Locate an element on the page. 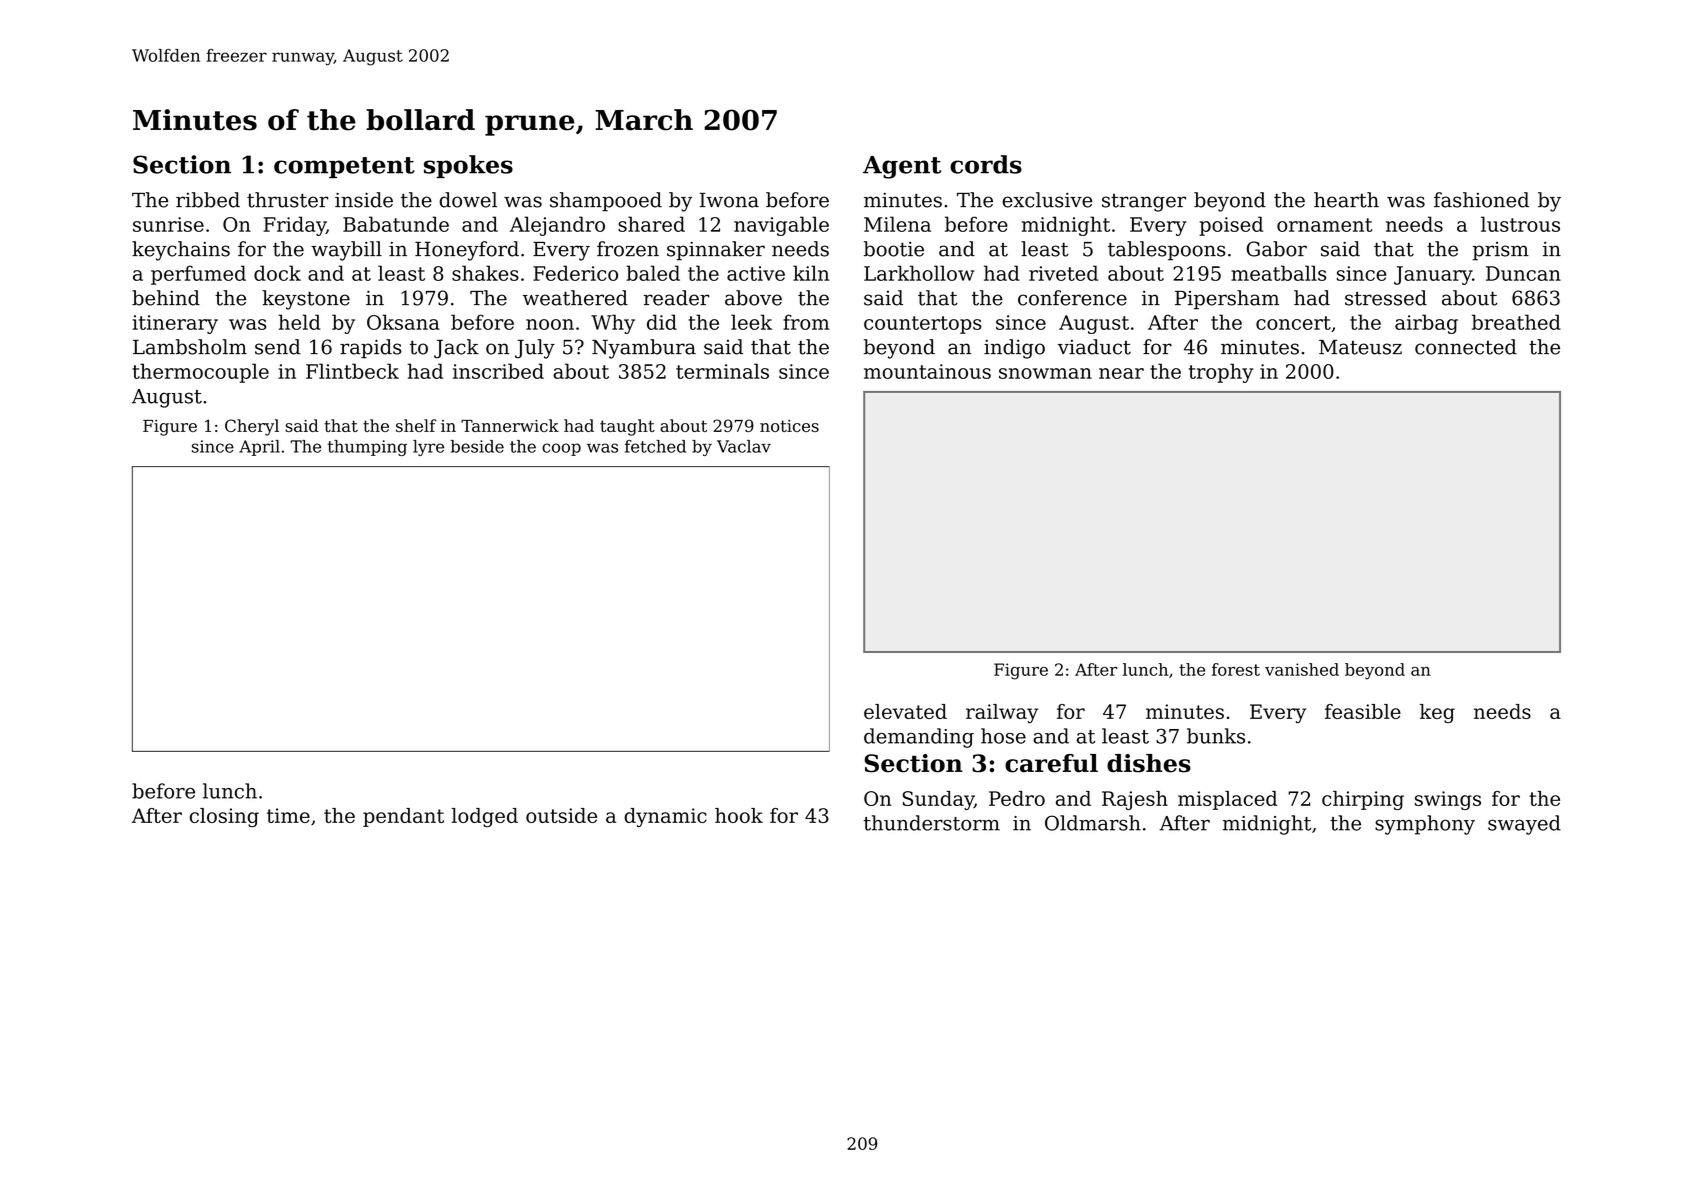 The width and height of the document is (1693, 1197). lustrous is located at coordinates (1520, 224).
